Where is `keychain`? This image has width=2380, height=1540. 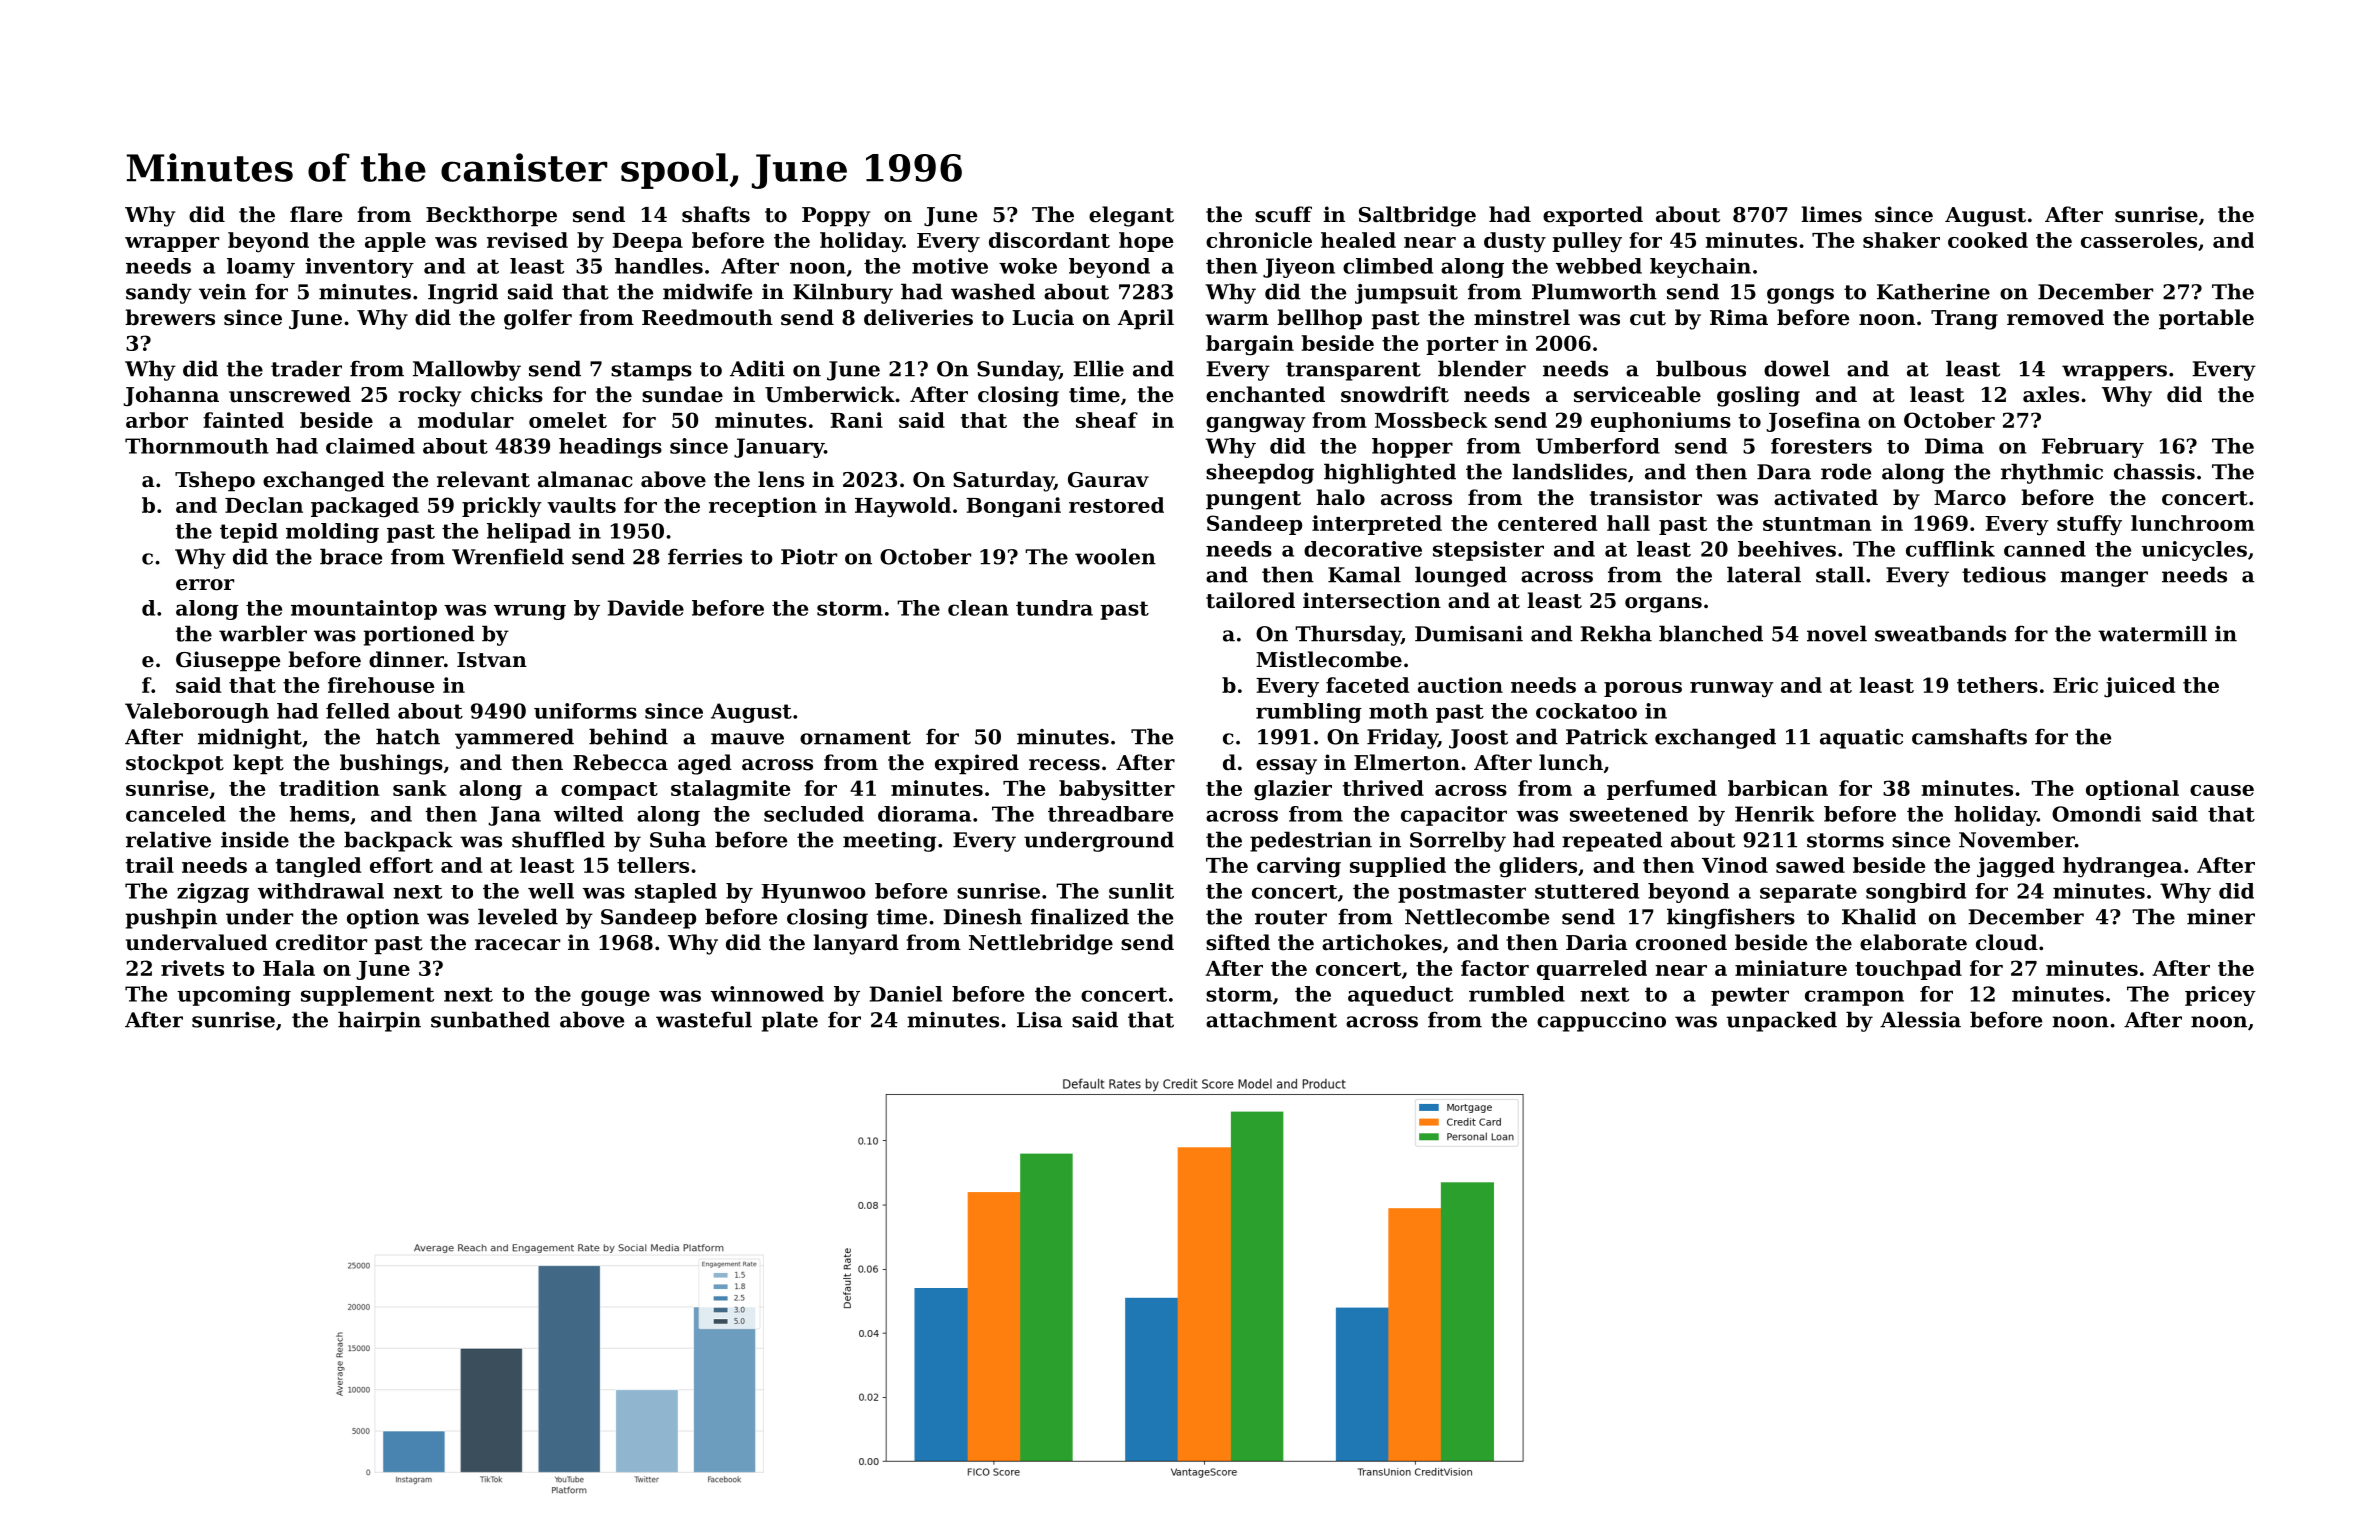
keychain is located at coordinates (1700, 268).
